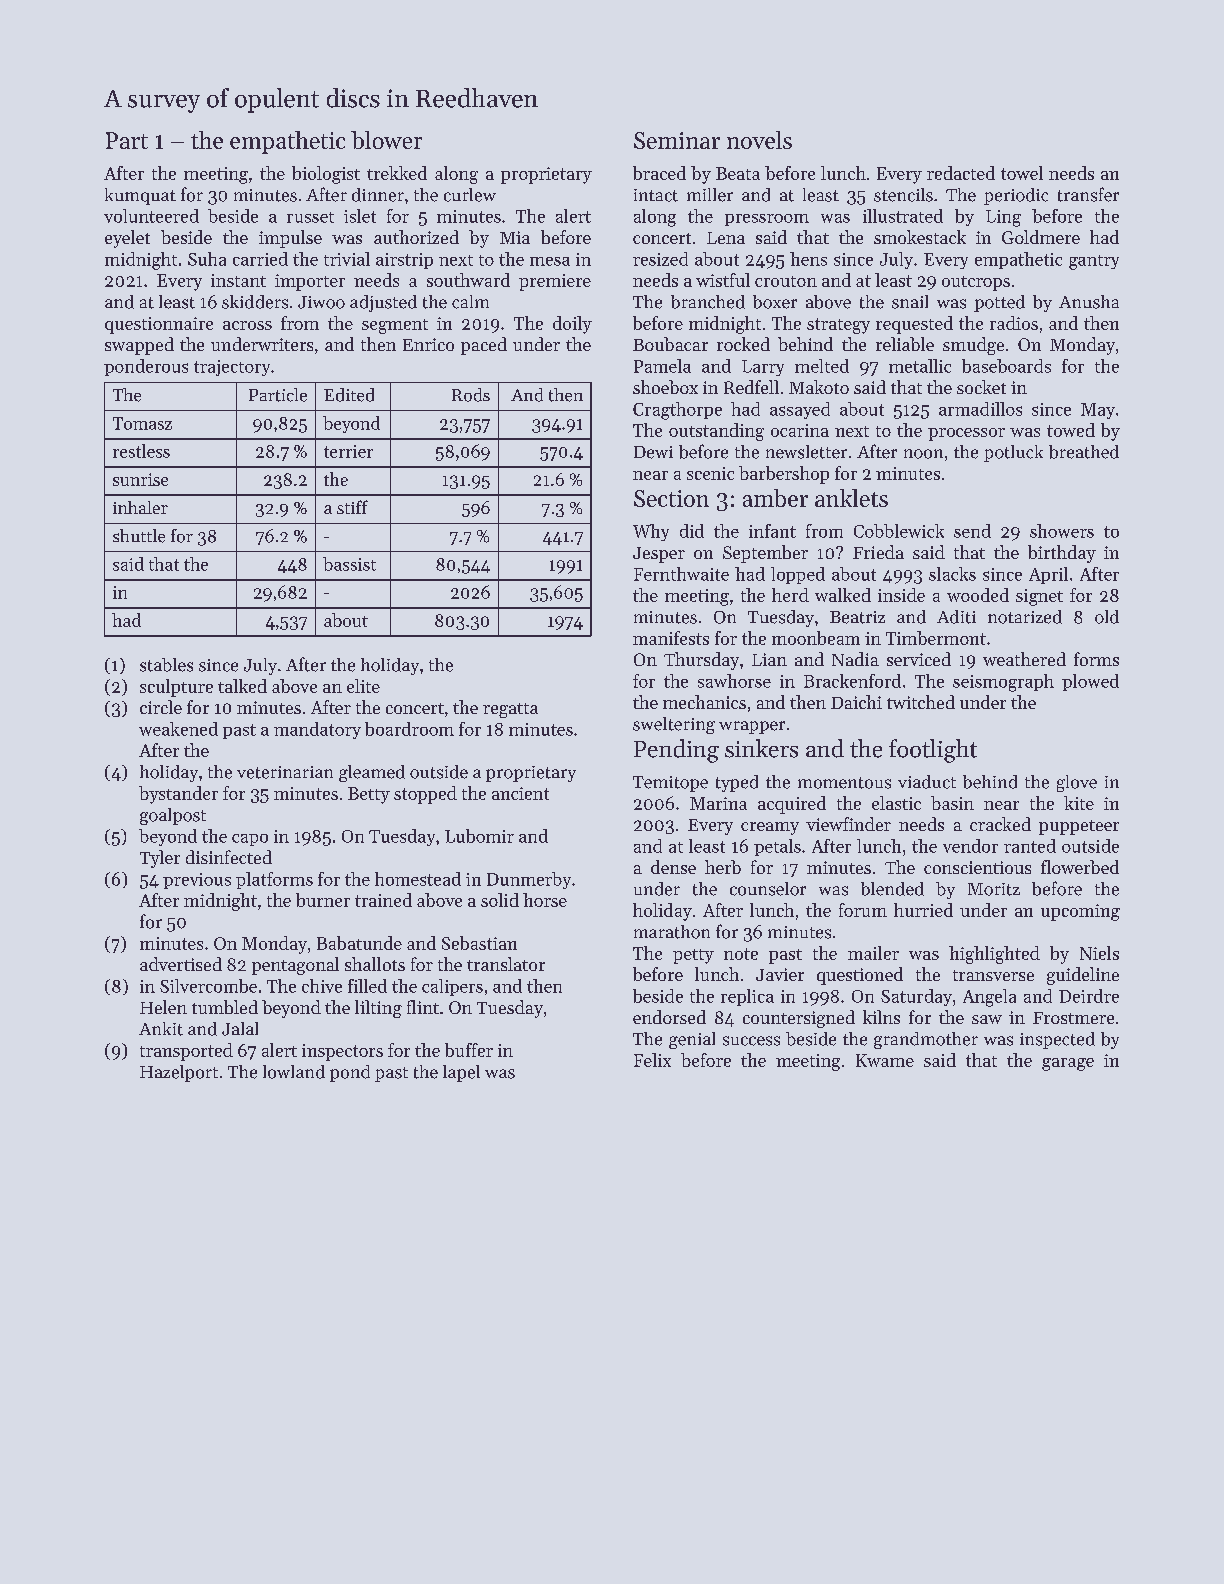  What do you see at coordinates (677, 140) in the screenshot?
I see `Seminar` at bounding box center [677, 140].
